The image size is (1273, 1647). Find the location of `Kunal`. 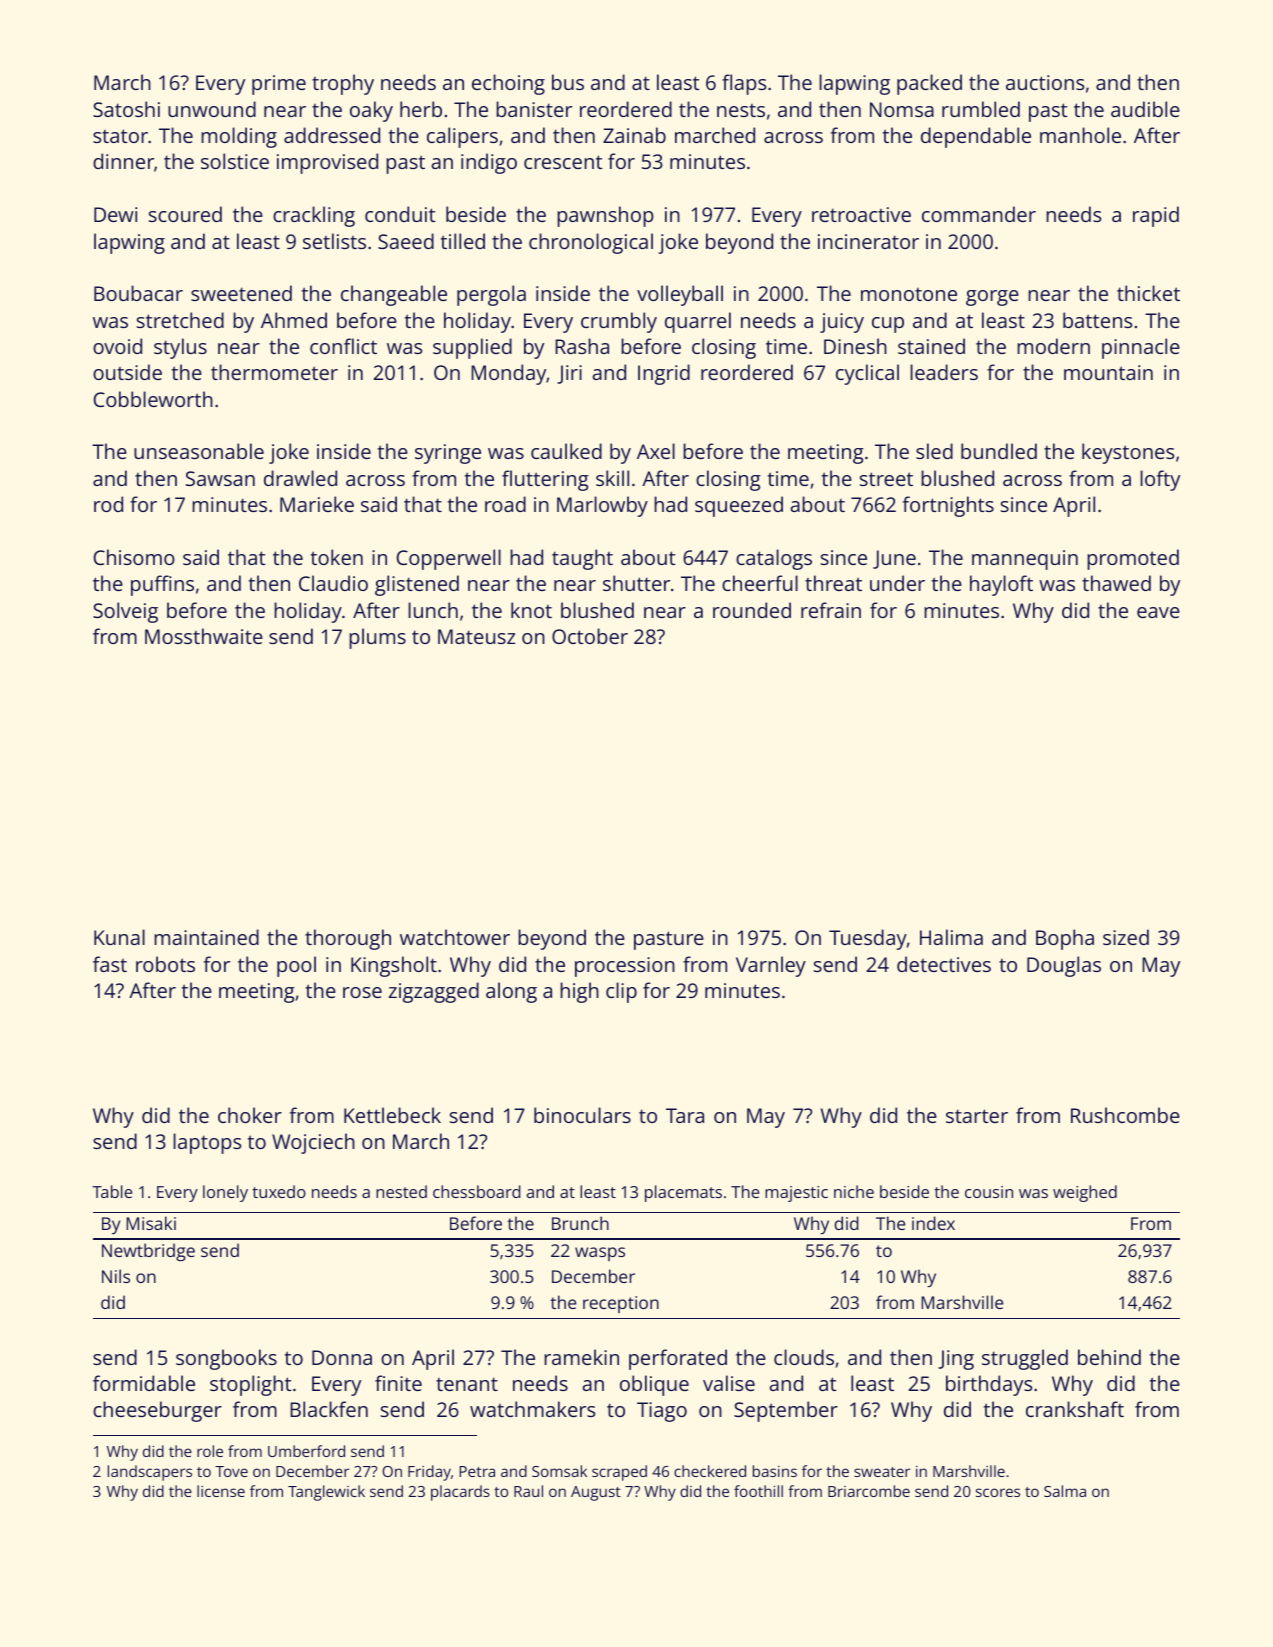

Kunal is located at coordinates (119, 937).
